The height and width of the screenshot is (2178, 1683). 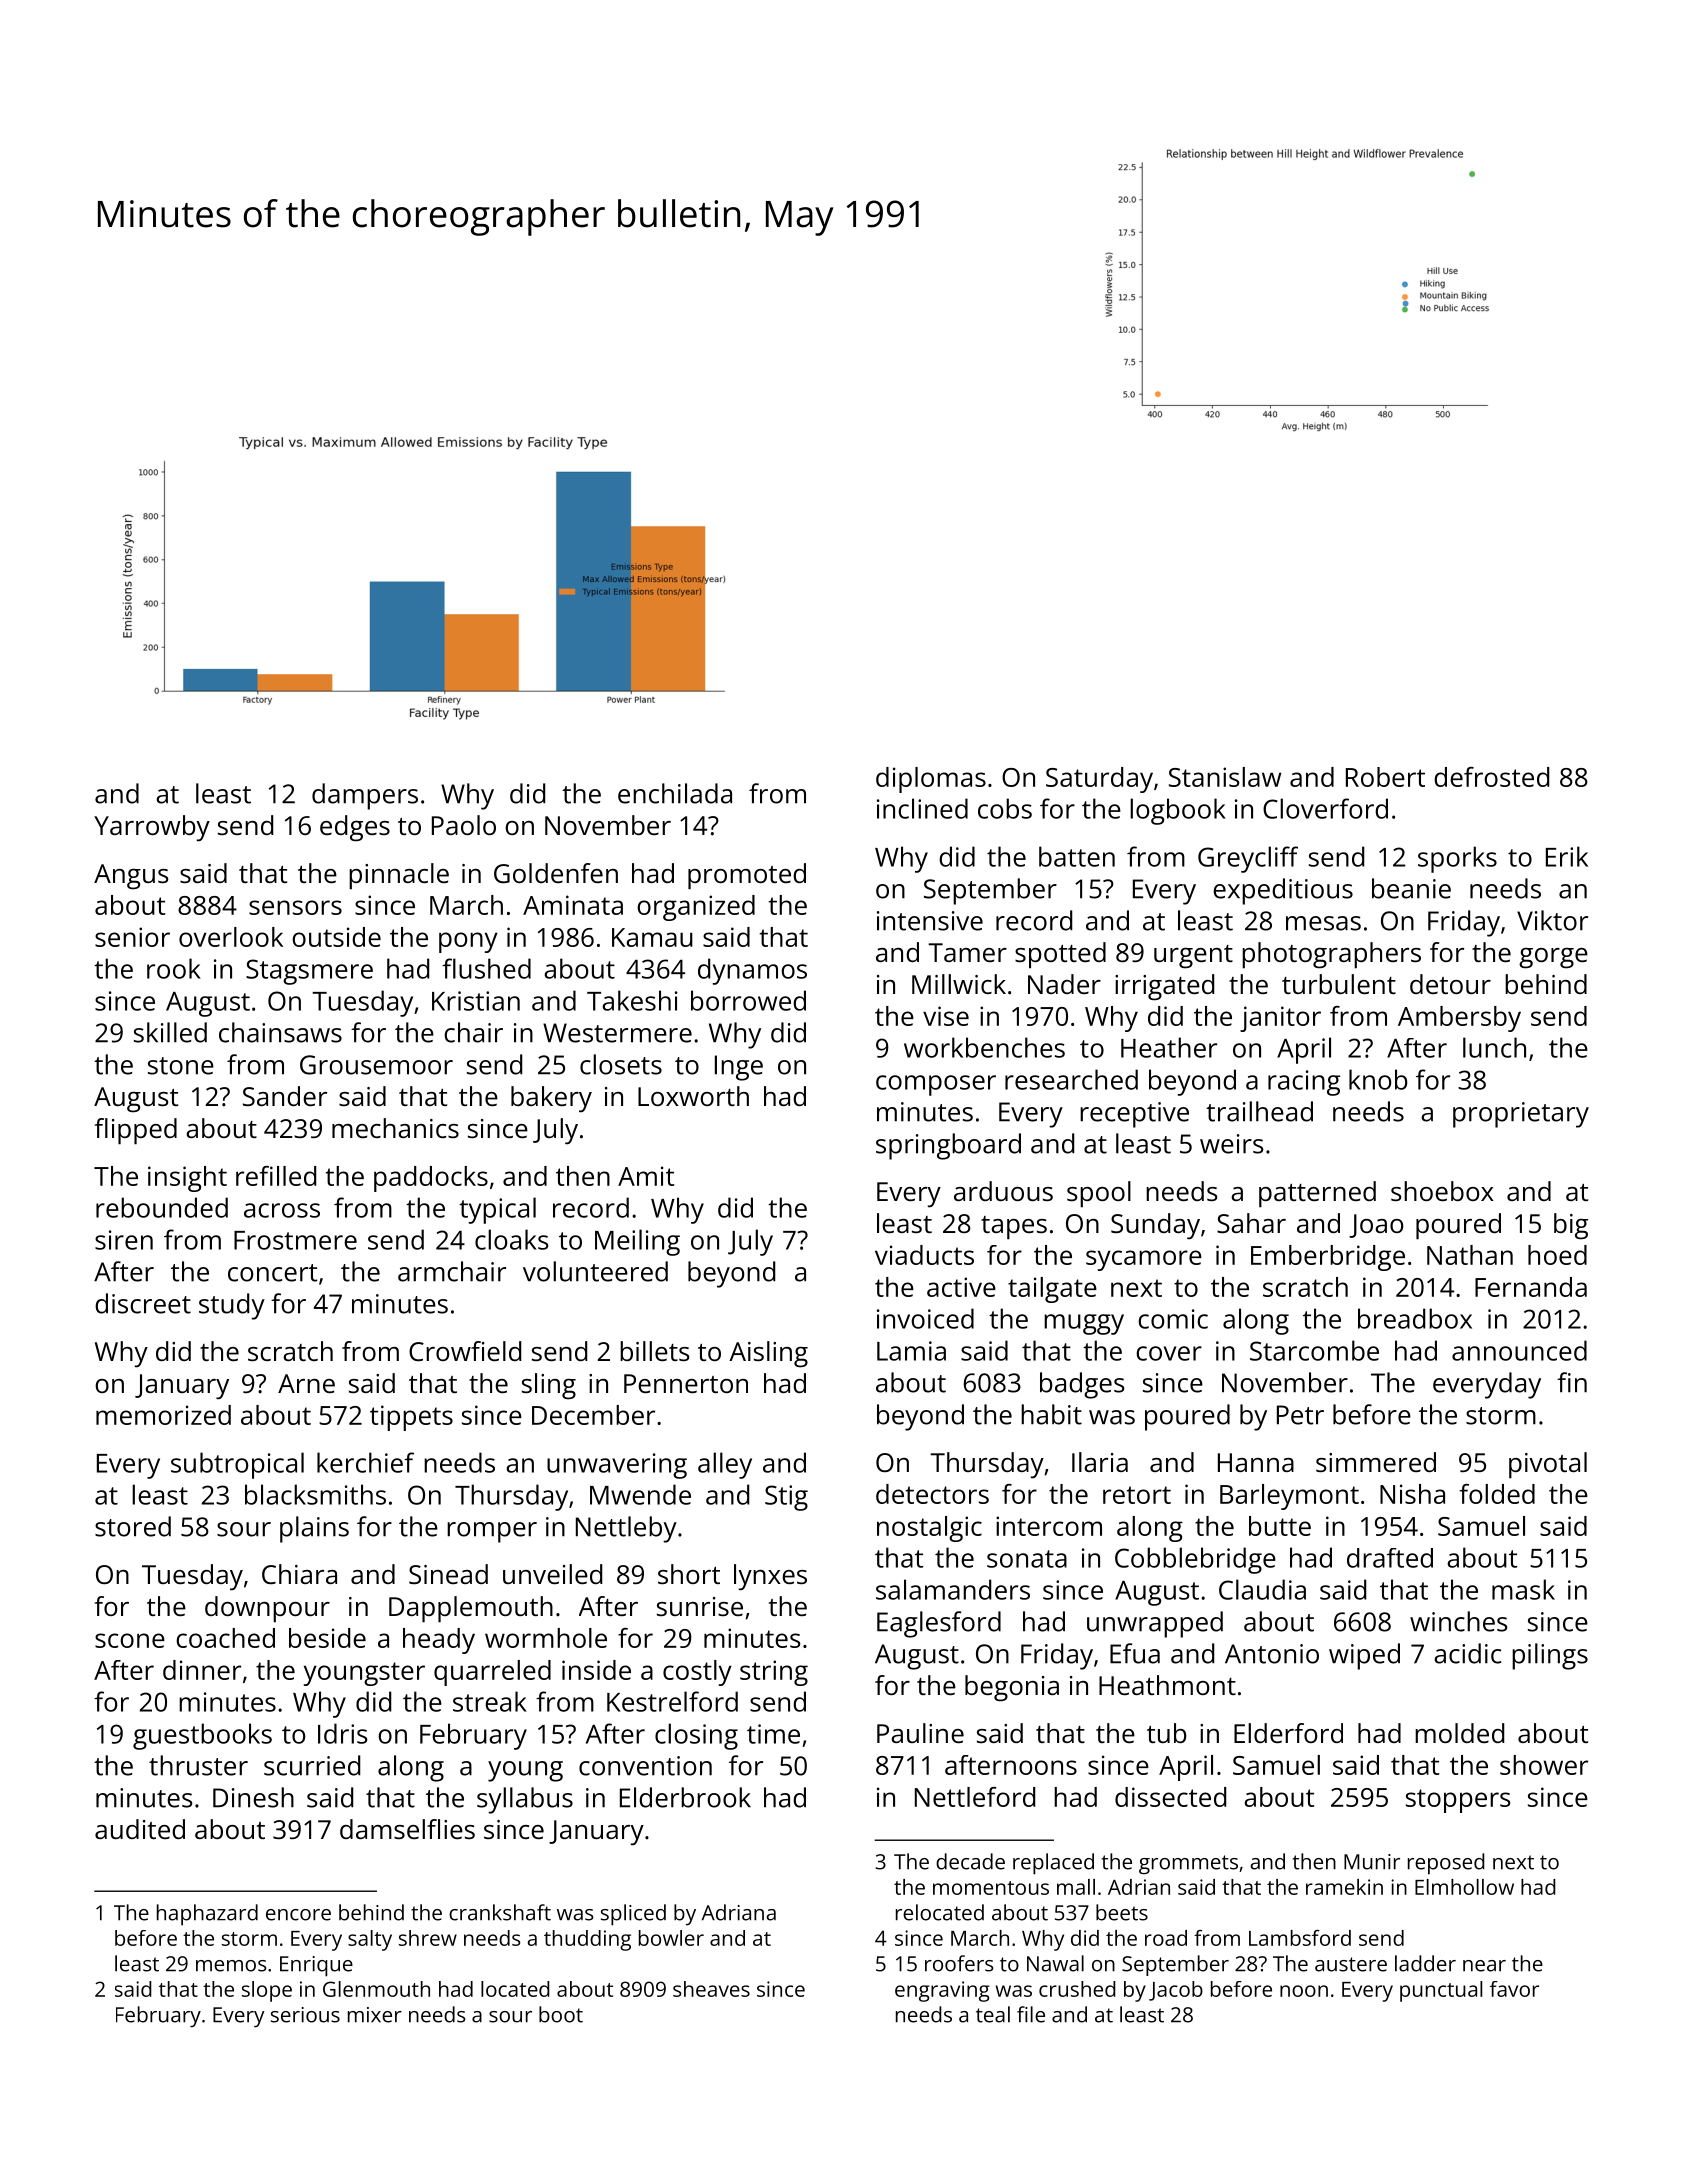 What do you see at coordinates (132, 937) in the screenshot?
I see `senior` at bounding box center [132, 937].
